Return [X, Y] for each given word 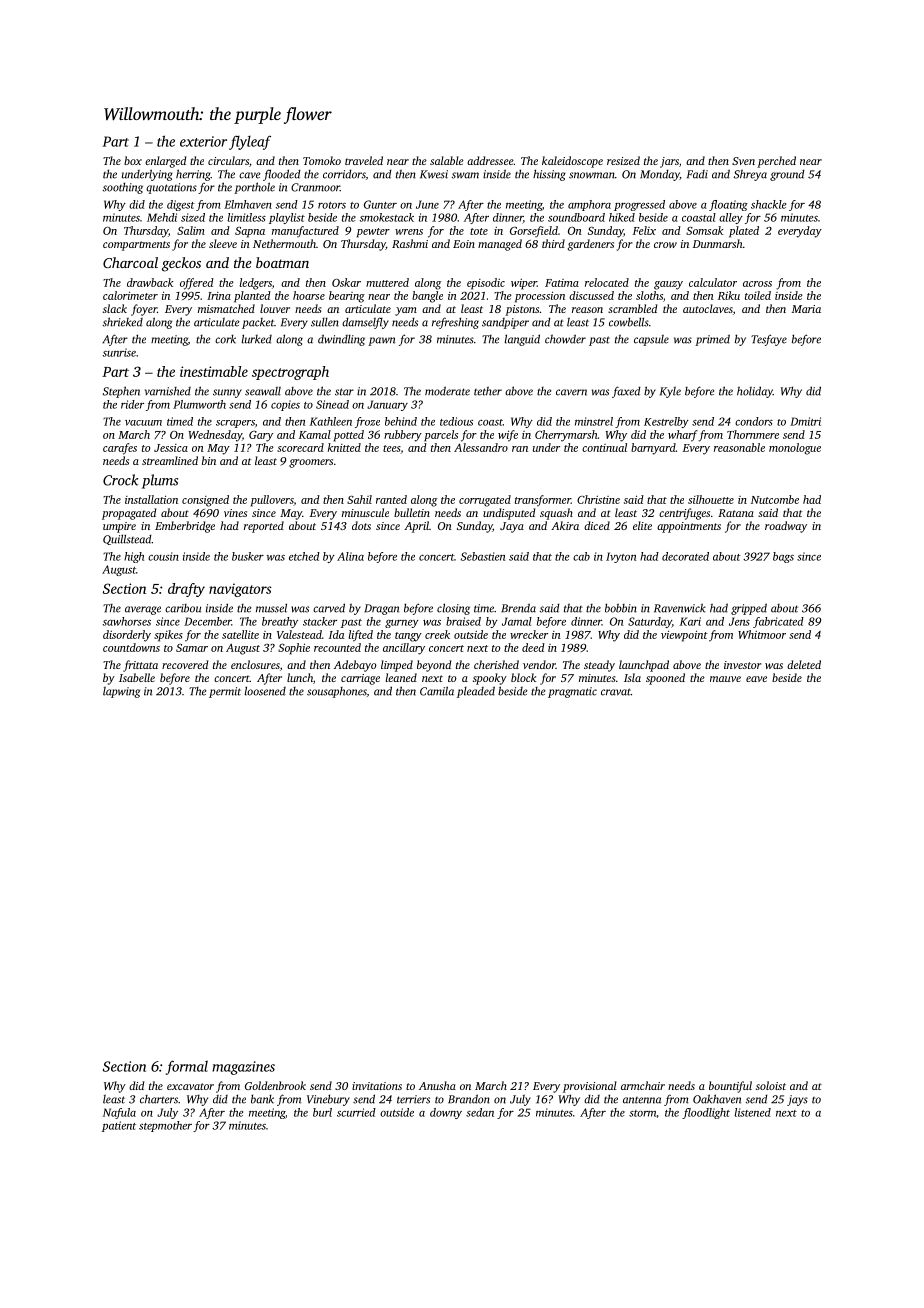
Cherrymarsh [566, 436]
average [143, 610]
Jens [739, 621]
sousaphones [337, 692]
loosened [265, 691]
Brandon [469, 1099]
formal [187, 1067]
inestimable [214, 371]
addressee [490, 160]
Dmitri [805, 421]
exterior [203, 141]
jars [669, 162]
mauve [725, 679]
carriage [360, 679]
